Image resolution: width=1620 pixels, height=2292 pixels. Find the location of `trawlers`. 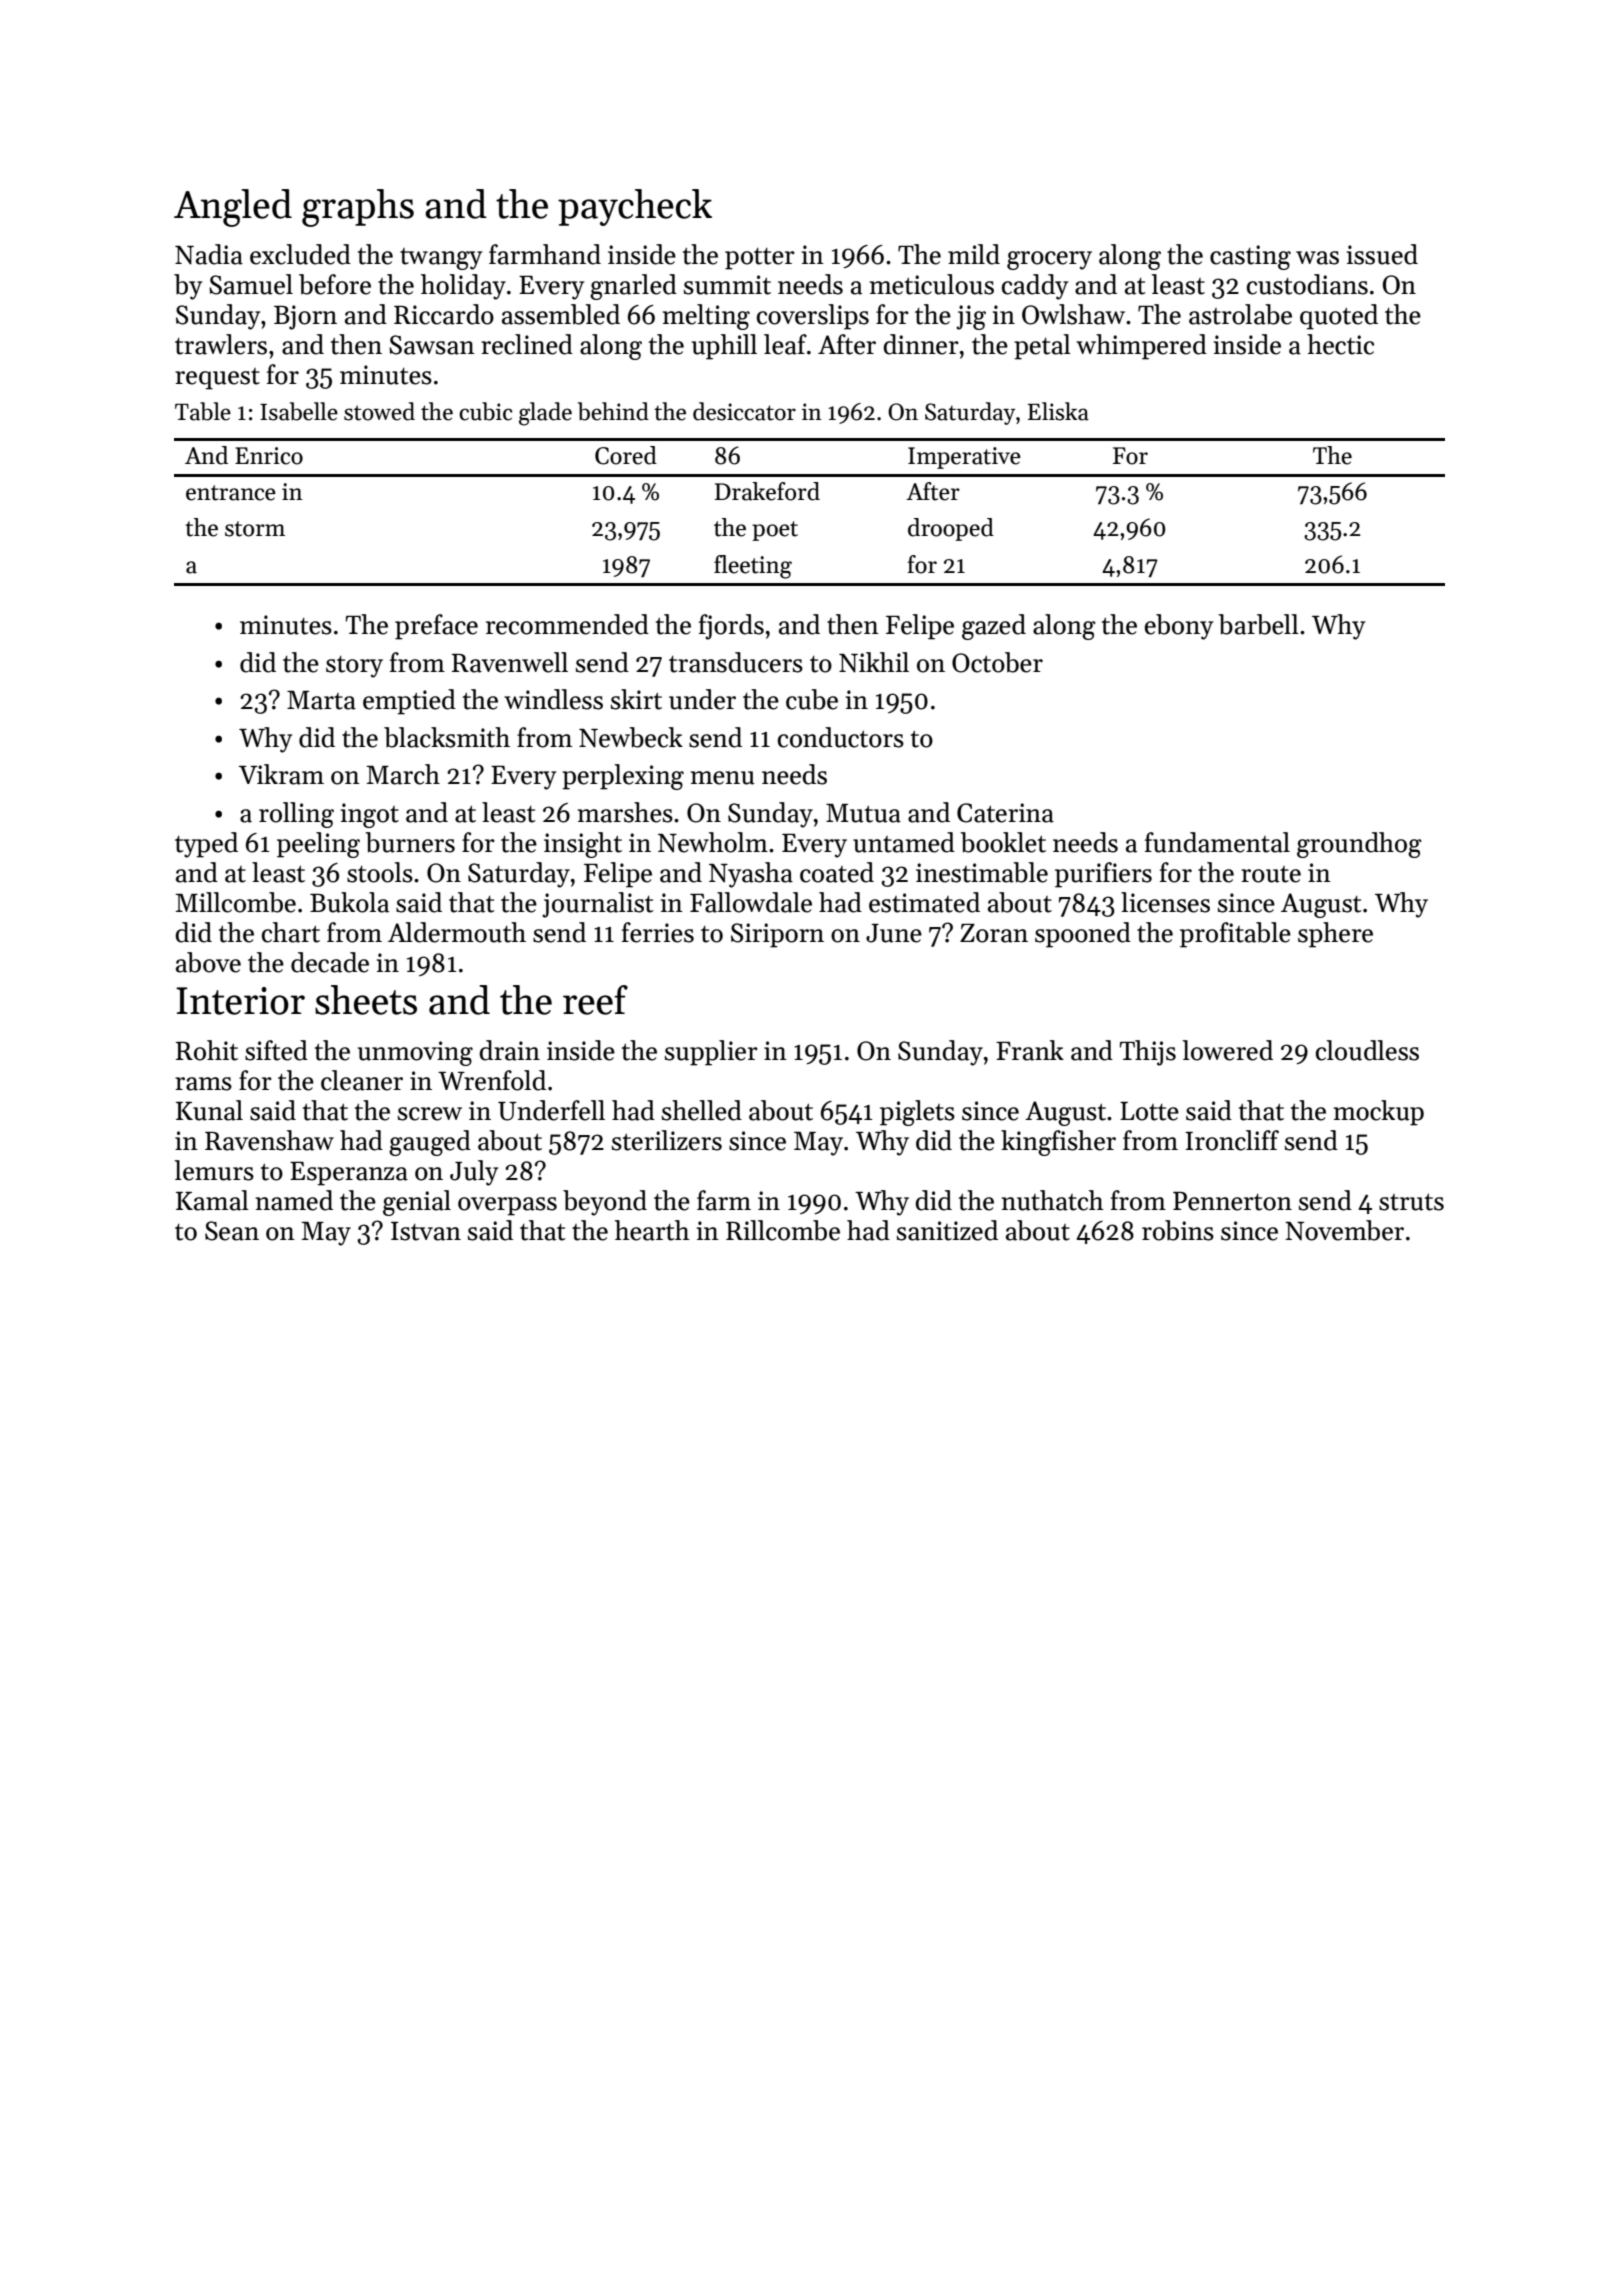

trawlers is located at coordinates (221, 344).
